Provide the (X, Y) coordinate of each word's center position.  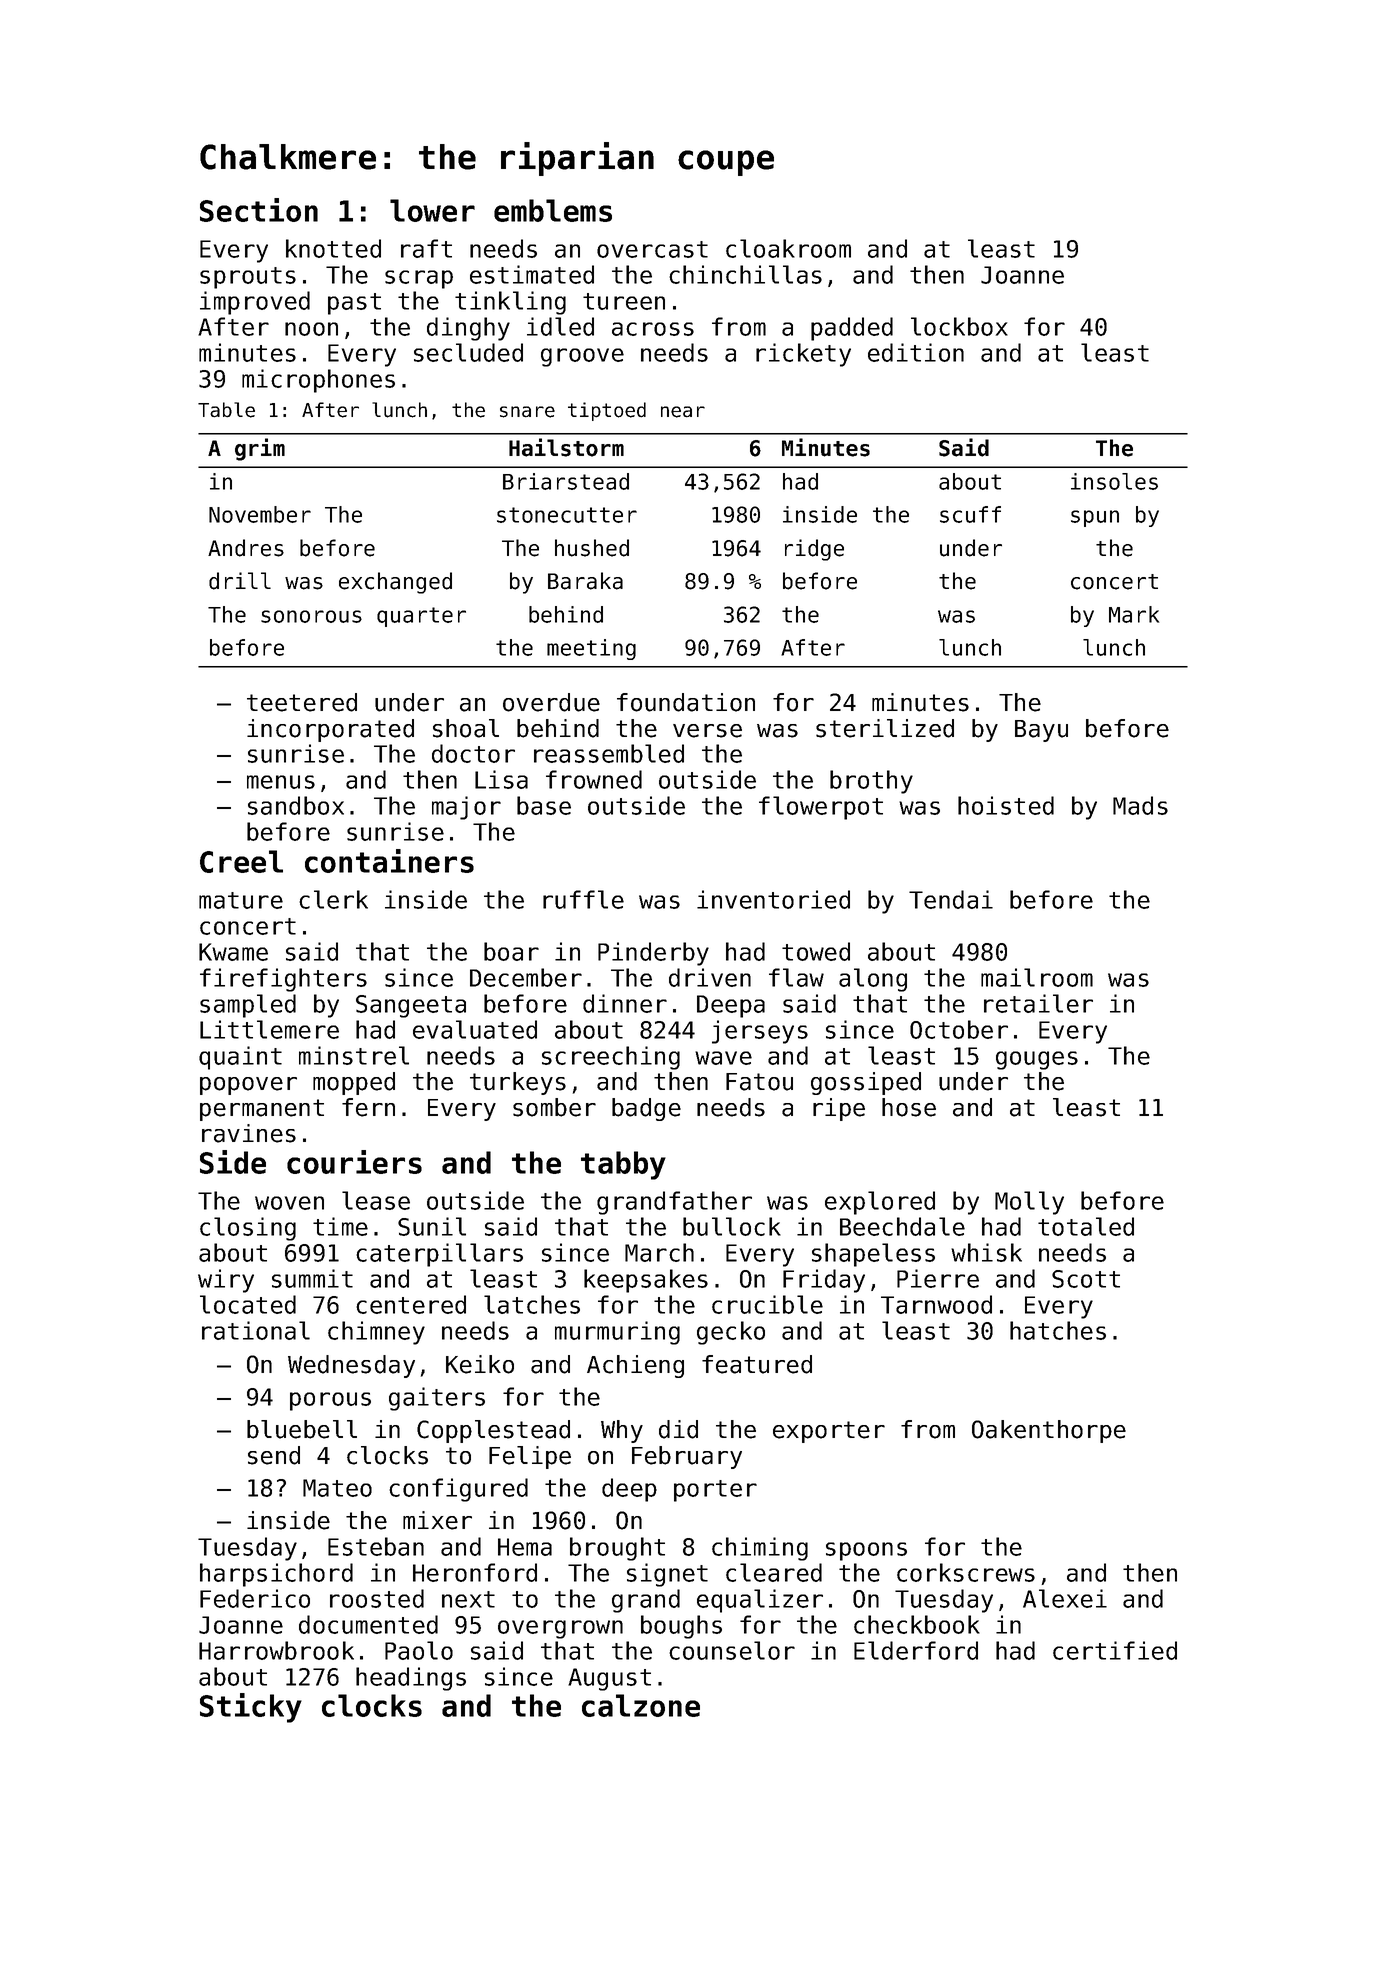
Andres (246, 548)
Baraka (585, 581)
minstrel (354, 1055)
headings (411, 1679)
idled (560, 326)
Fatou (759, 1082)
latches (532, 1304)
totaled (1086, 1226)
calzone (641, 1705)
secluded (468, 352)
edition (916, 352)
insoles (1114, 481)
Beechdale (902, 1226)
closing (248, 1229)
